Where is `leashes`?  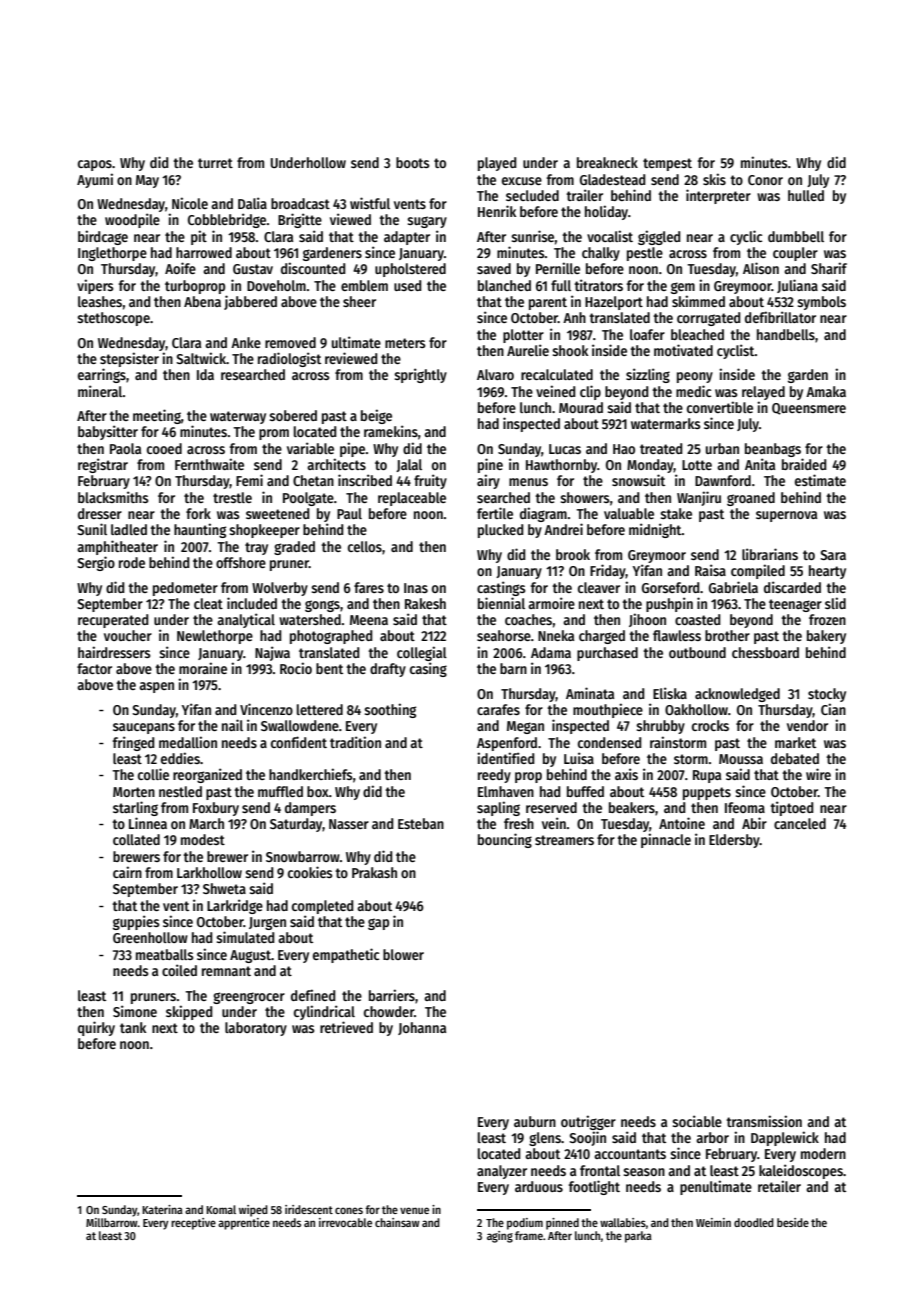
leashes is located at coordinates (100, 301).
